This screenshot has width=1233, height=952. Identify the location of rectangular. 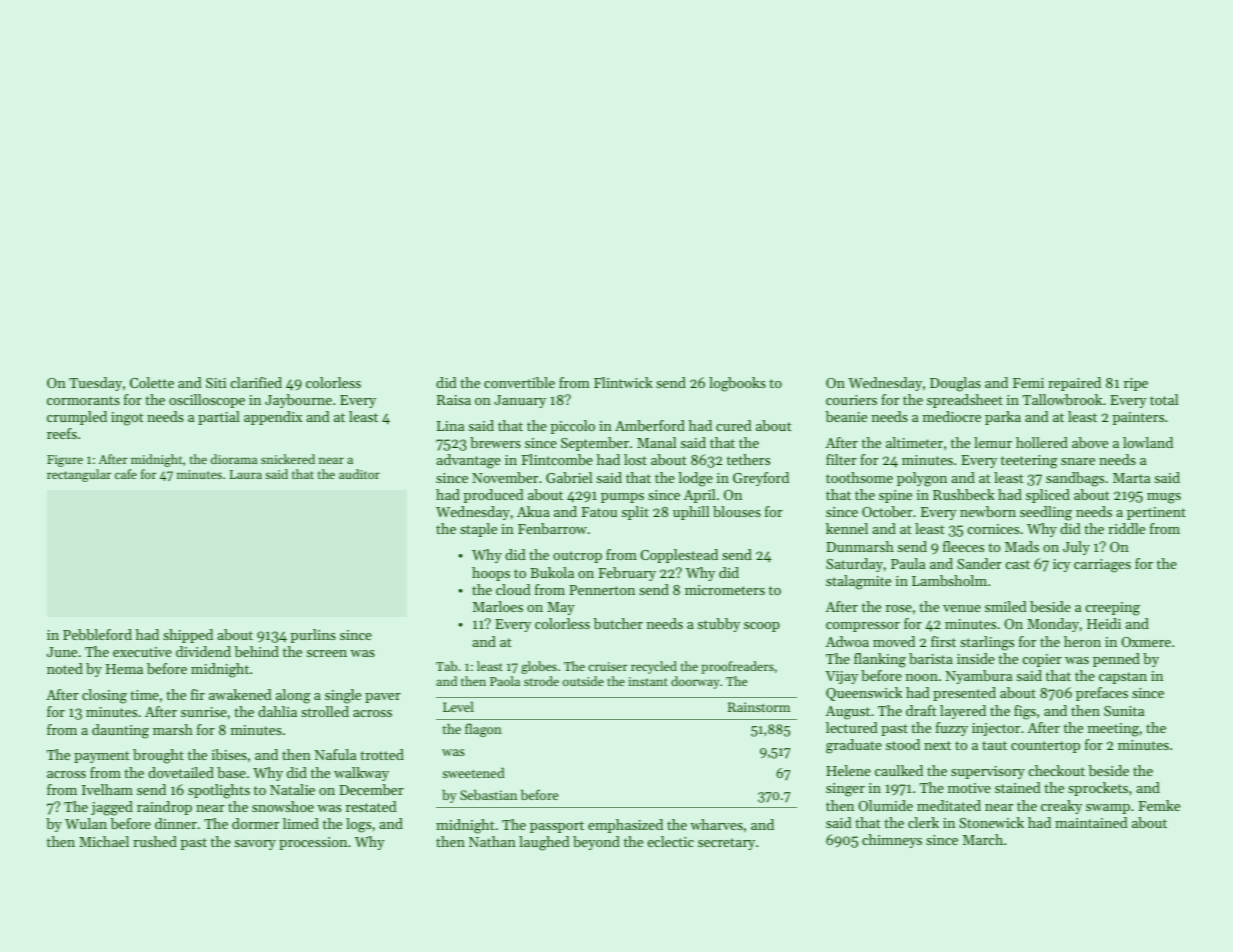
(79, 475).
